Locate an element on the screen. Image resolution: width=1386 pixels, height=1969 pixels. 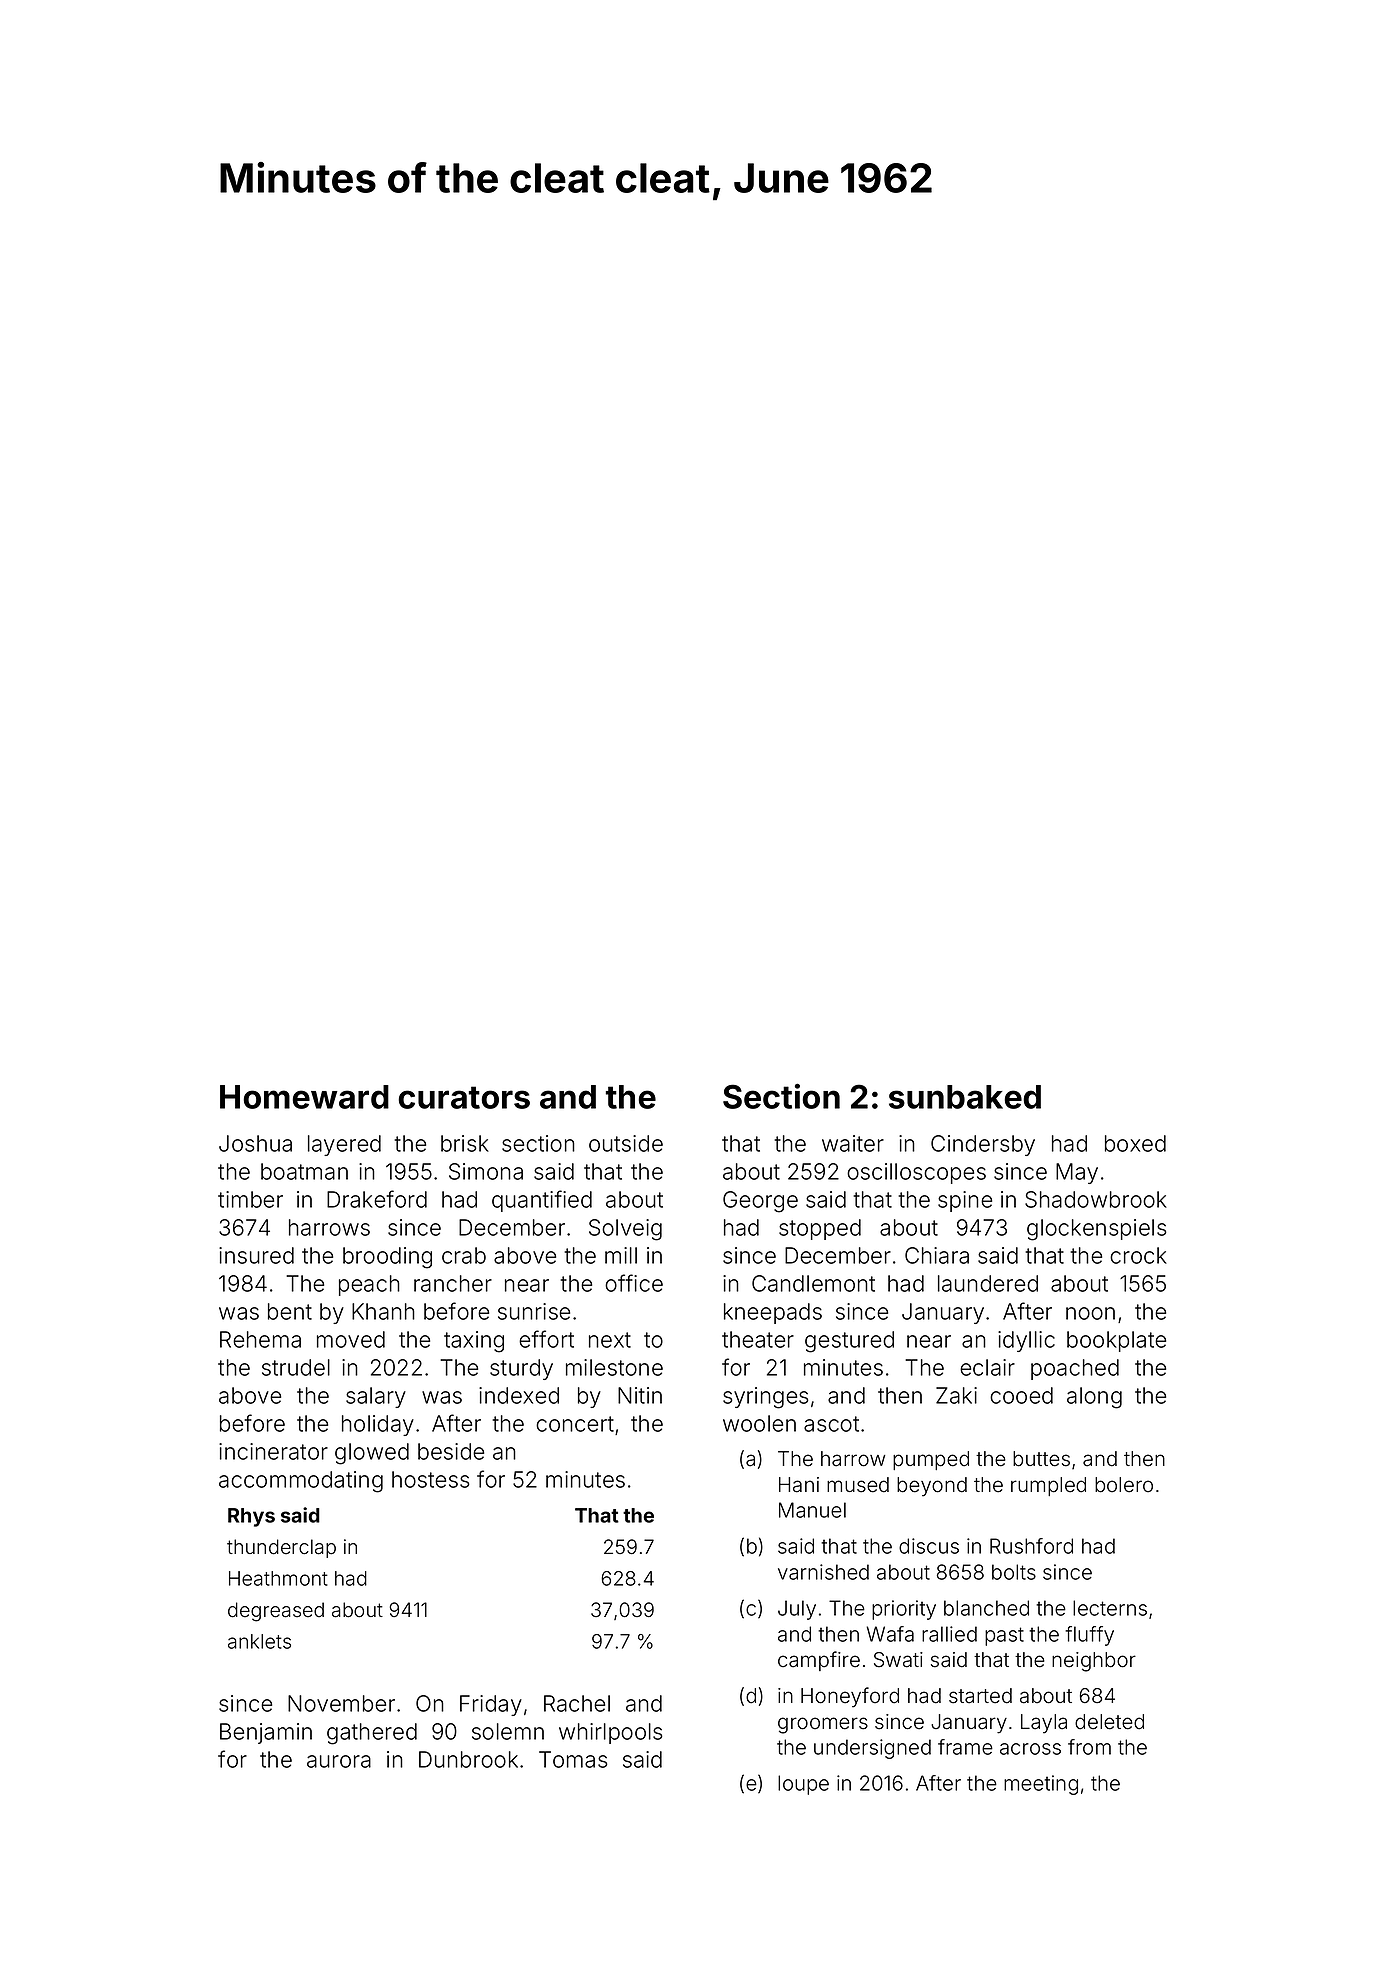
loupe is located at coordinates (803, 1785).
